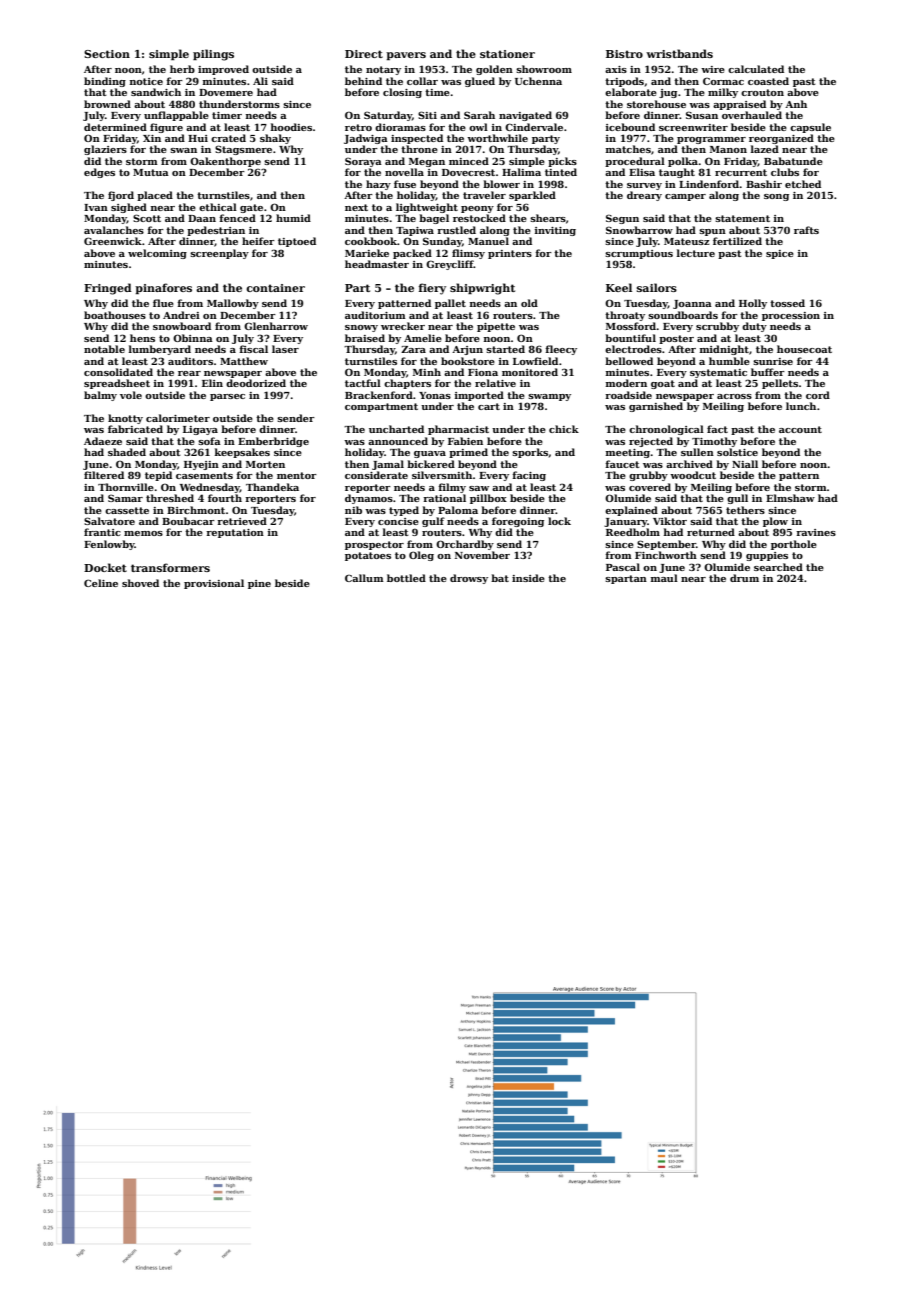 The image size is (924, 1308). Describe the element at coordinates (465, 545) in the screenshot. I see `Orchardby` at that location.
